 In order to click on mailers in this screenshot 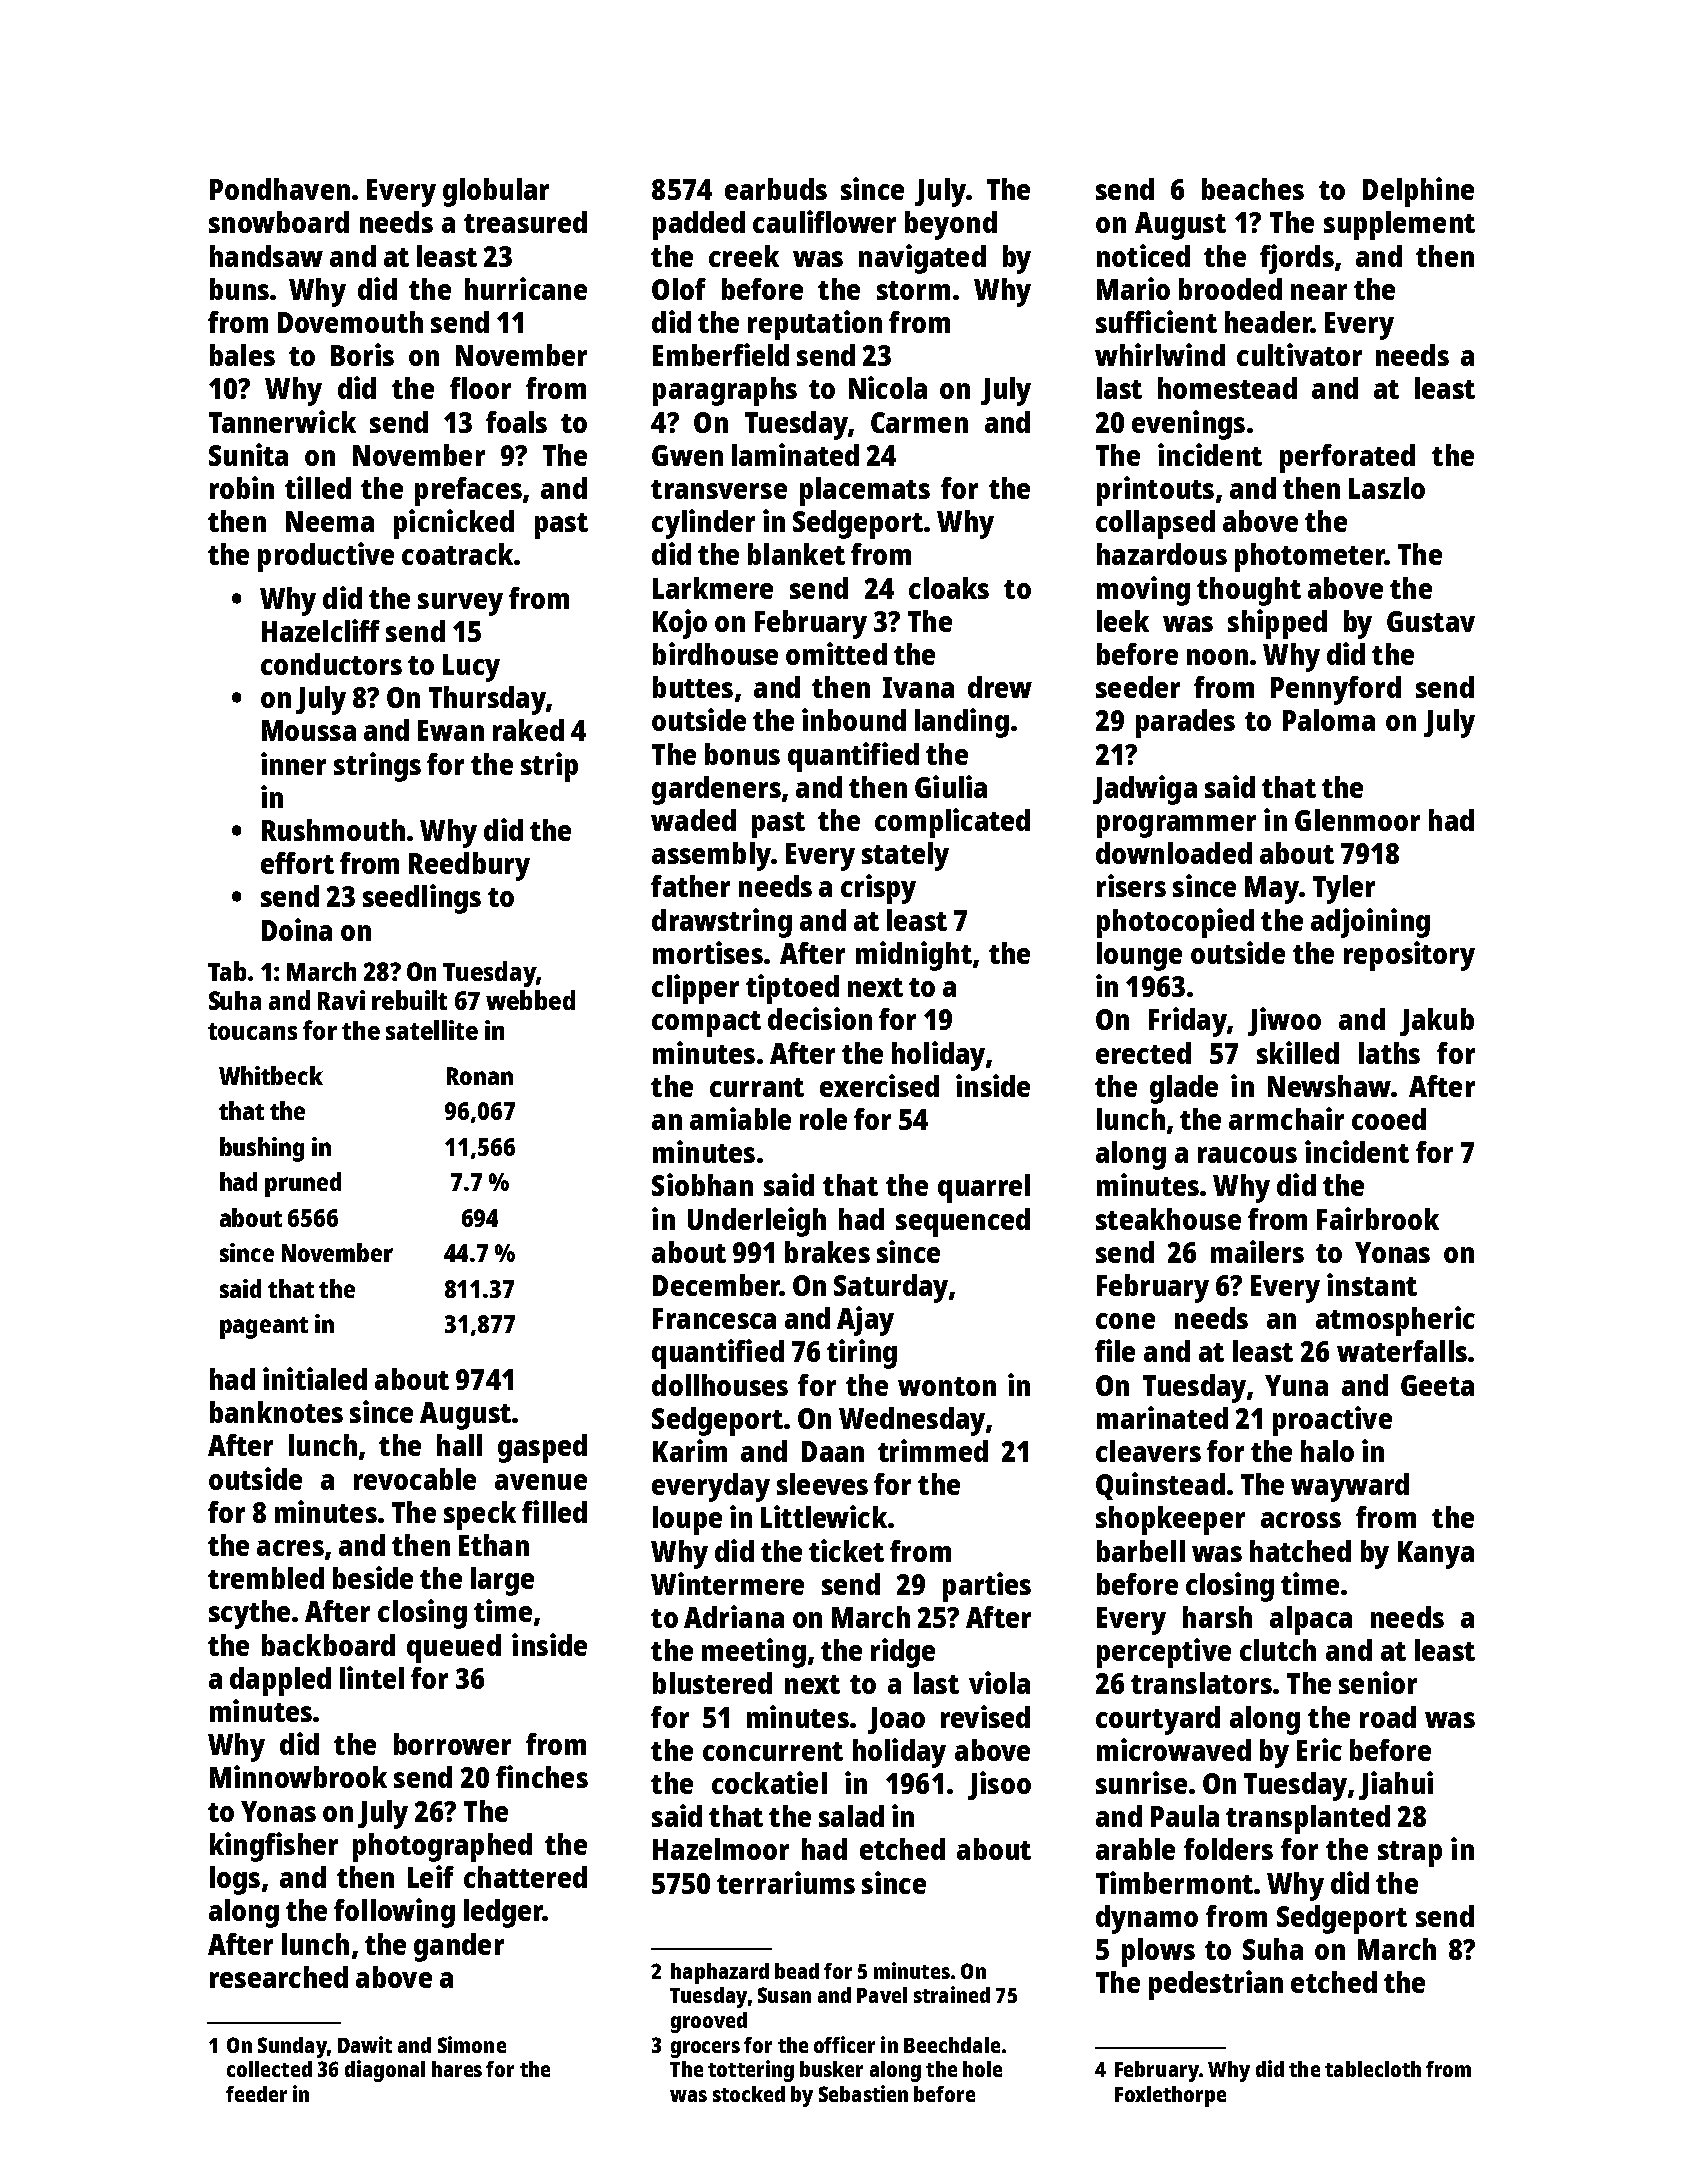, I will do `click(1257, 1251)`.
